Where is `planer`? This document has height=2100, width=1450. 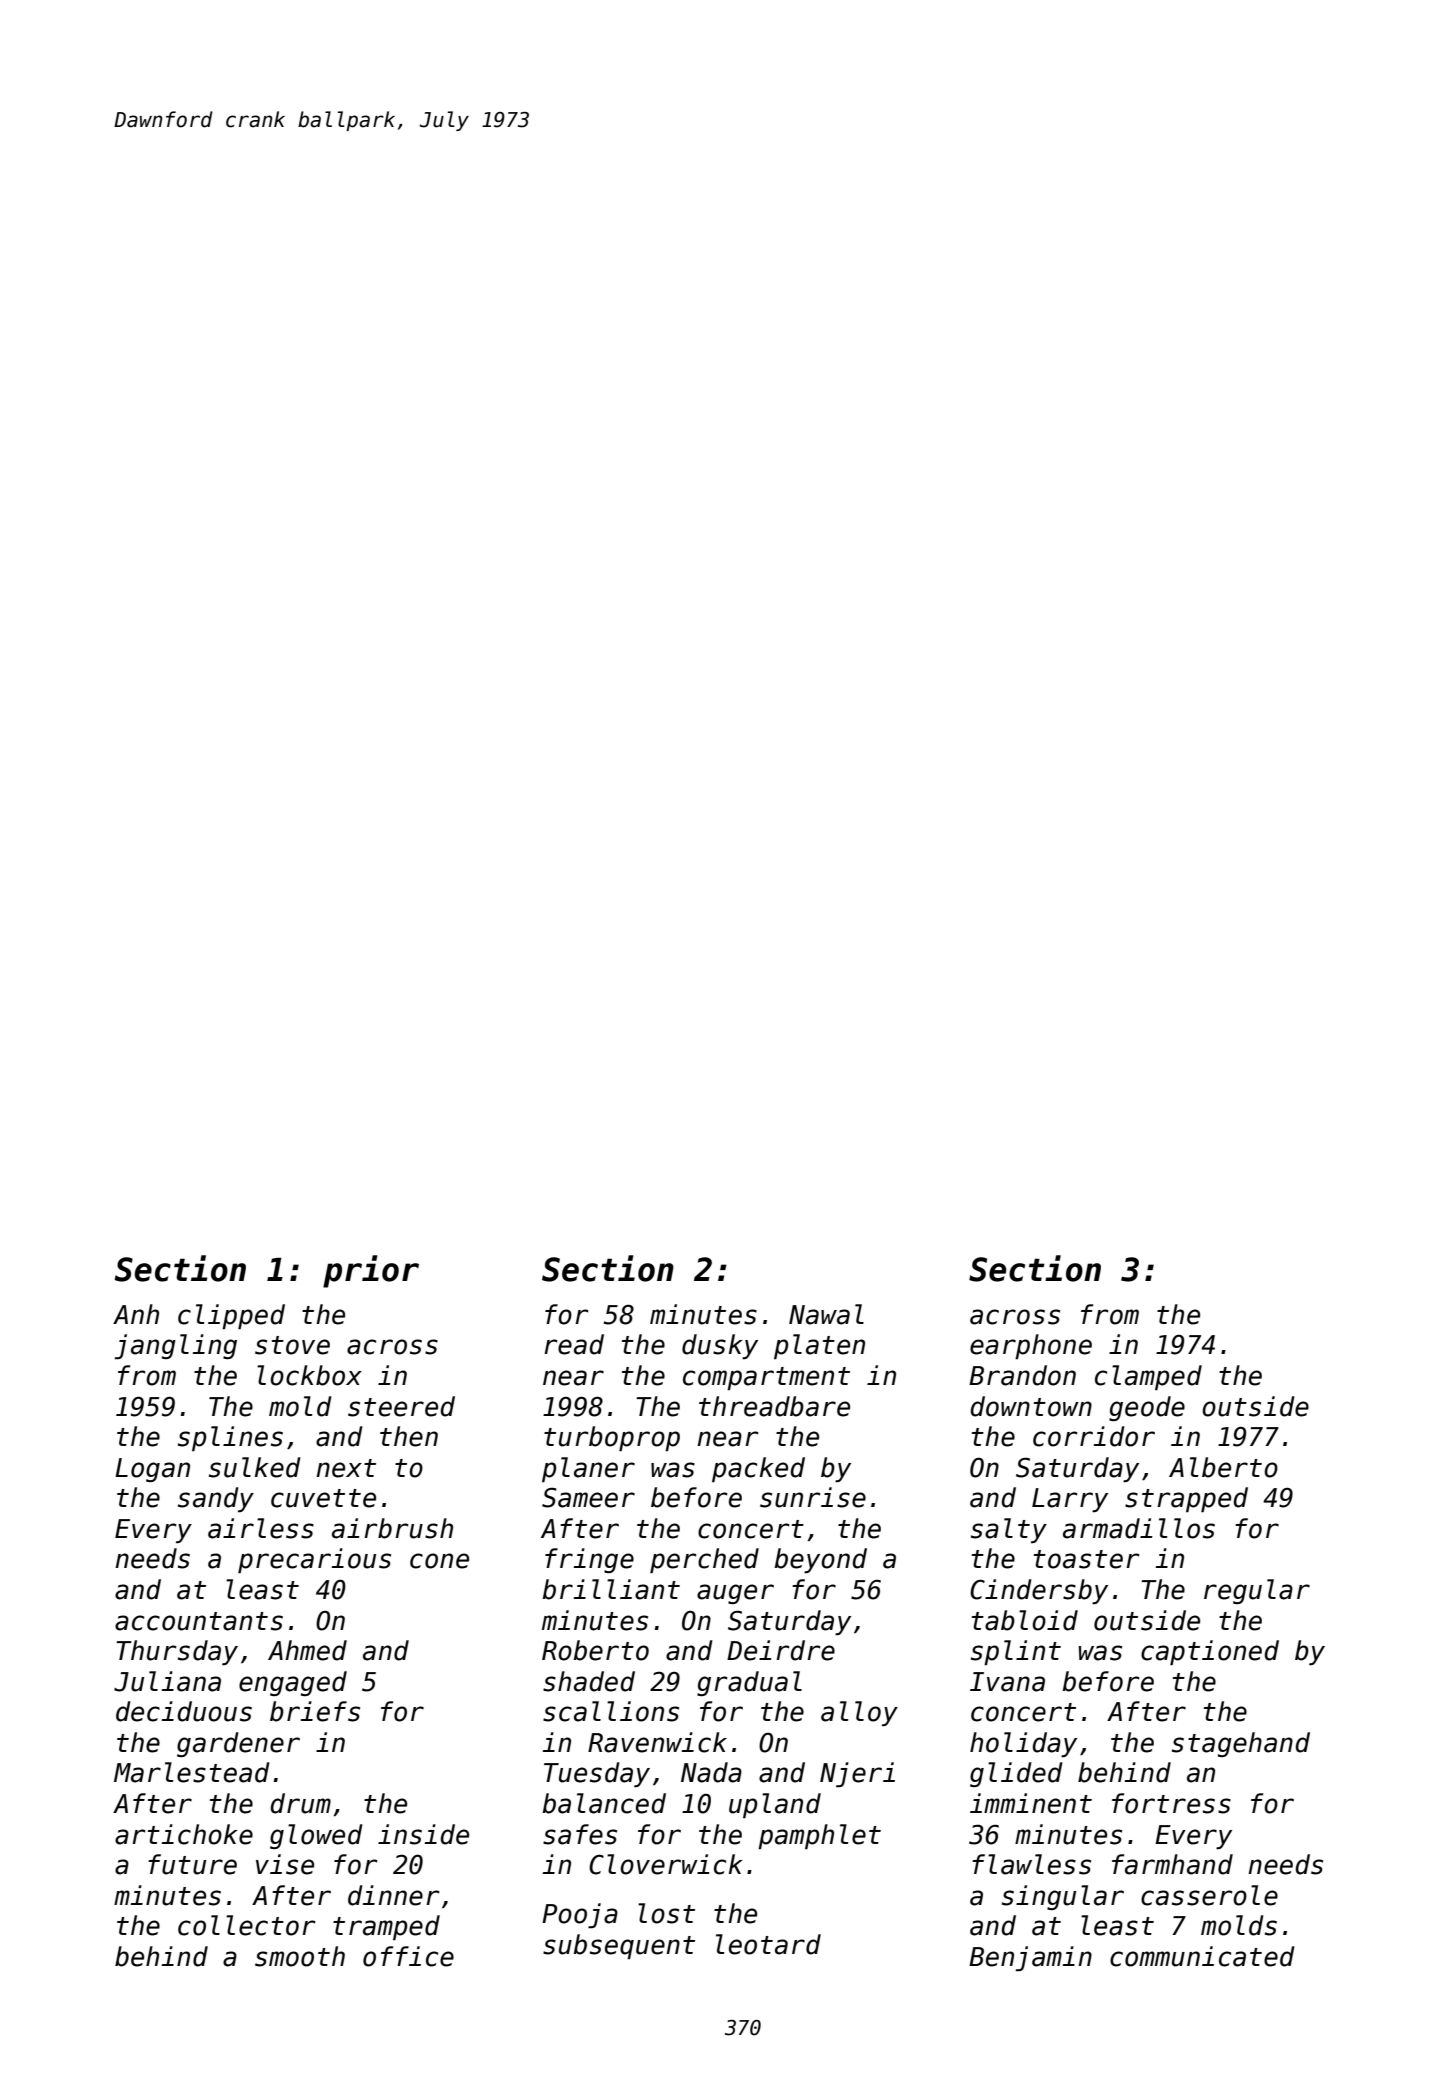
planer is located at coordinates (588, 1469).
